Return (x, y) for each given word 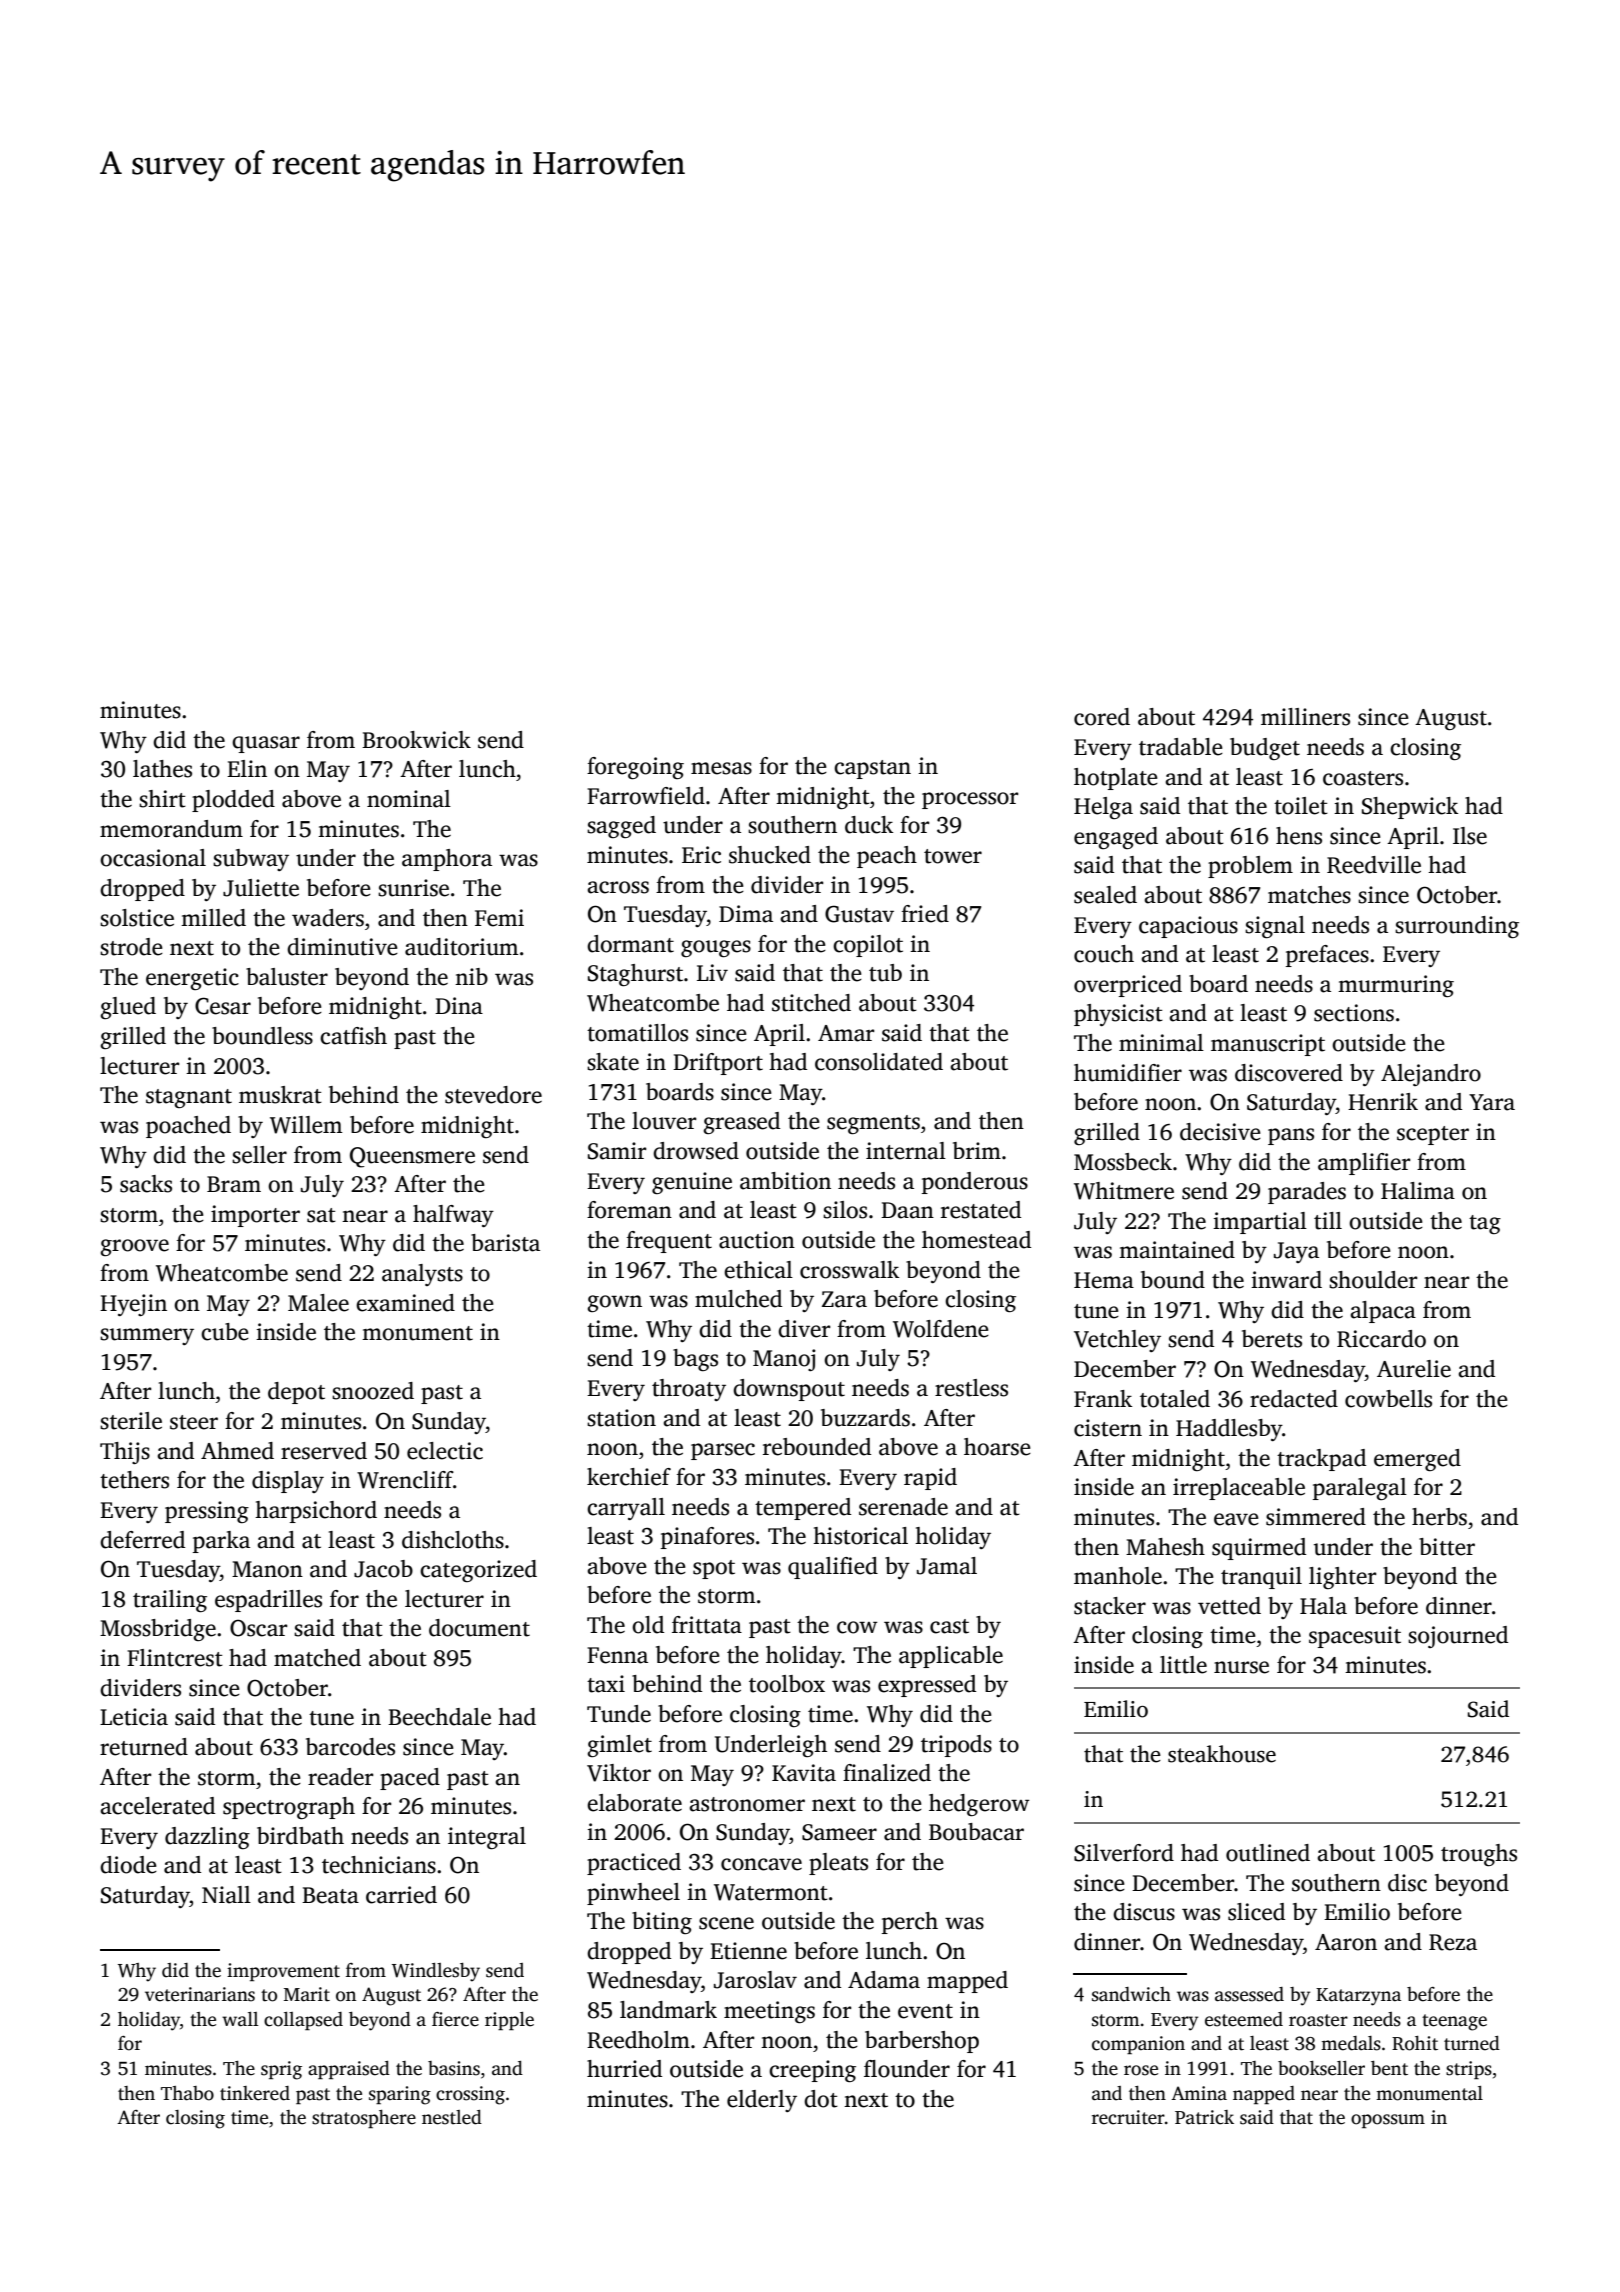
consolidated (879, 1062)
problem (1250, 867)
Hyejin (133, 1305)
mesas (721, 768)
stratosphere (364, 2119)
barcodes (350, 1747)
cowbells (1388, 1399)
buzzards (865, 1418)
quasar (266, 744)
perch (910, 1923)
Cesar (223, 1006)
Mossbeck (1123, 1162)
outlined (1268, 1853)
